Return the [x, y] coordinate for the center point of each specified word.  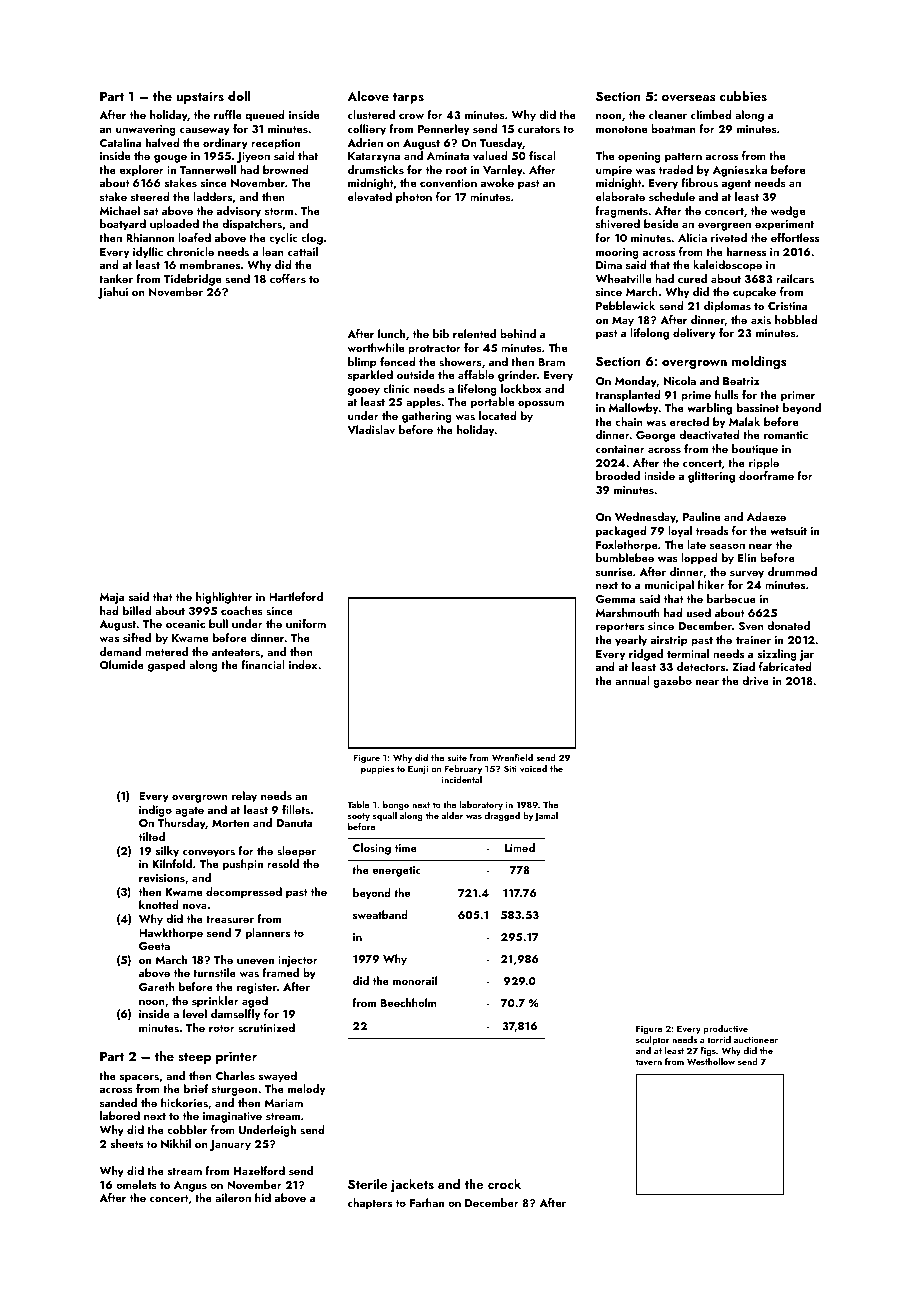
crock [504, 1183]
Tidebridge [192, 280]
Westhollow [711, 1061]
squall [385, 816]
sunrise [614, 572]
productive [726, 1029]
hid [263, 1197]
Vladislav [371, 429]
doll [239, 95]
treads [712, 530]
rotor [222, 1028]
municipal [669, 586]
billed [137, 610]
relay [244, 797]
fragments [621, 212]
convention [448, 183]
